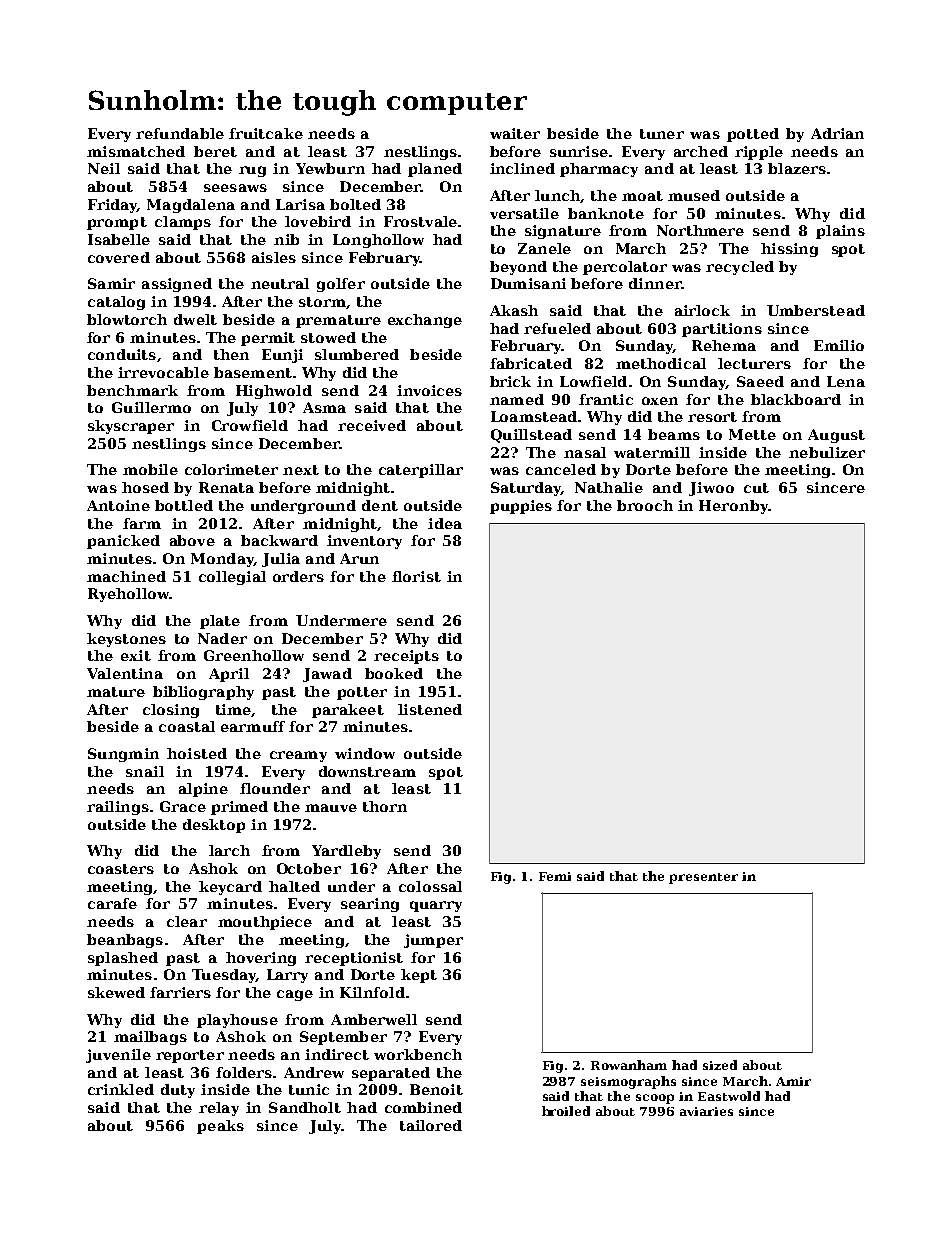 Image resolution: width=952 pixels, height=1233 pixels. I want to click on primed, so click(239, 808).
